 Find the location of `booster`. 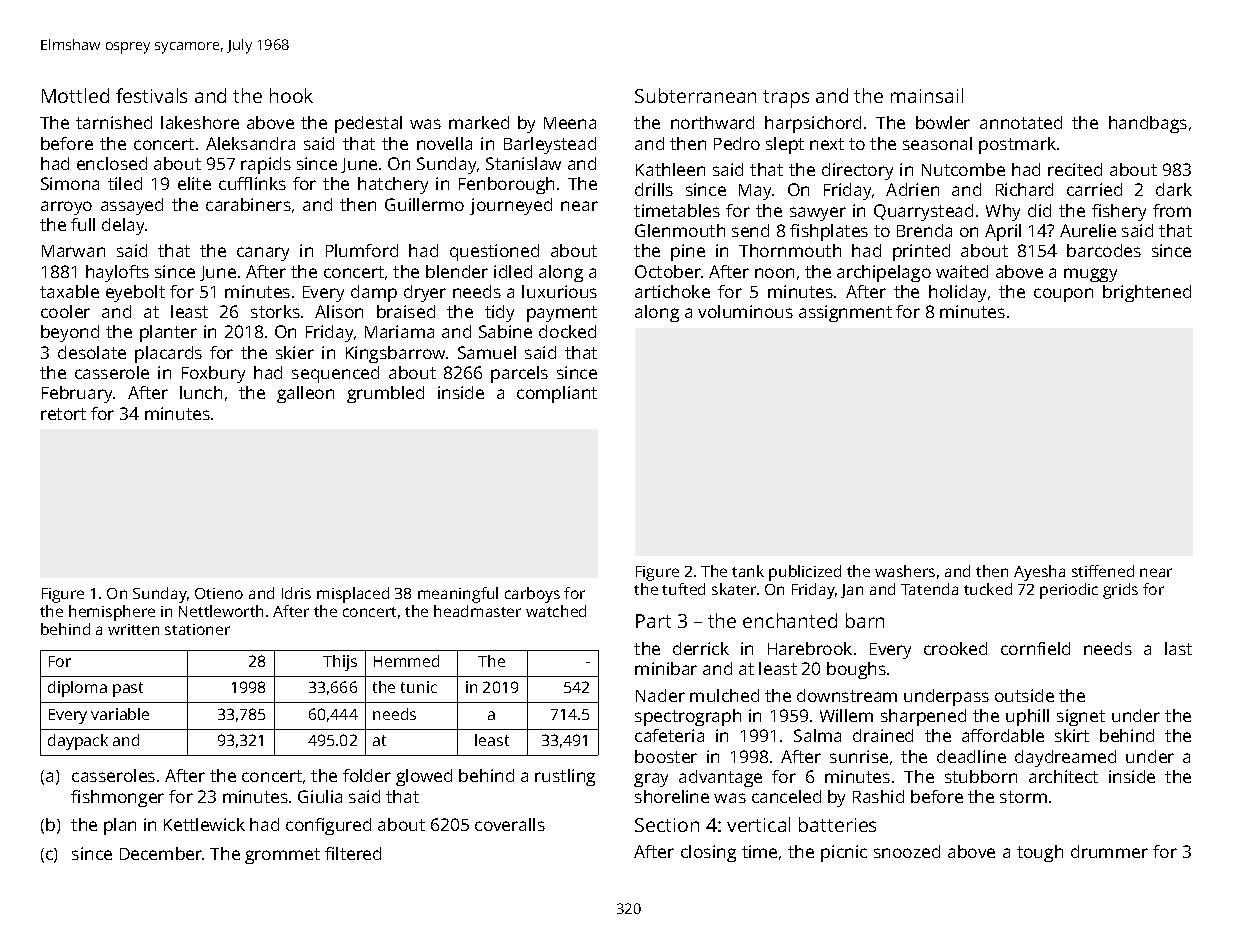

booster is located at coordinates (666, 756).
